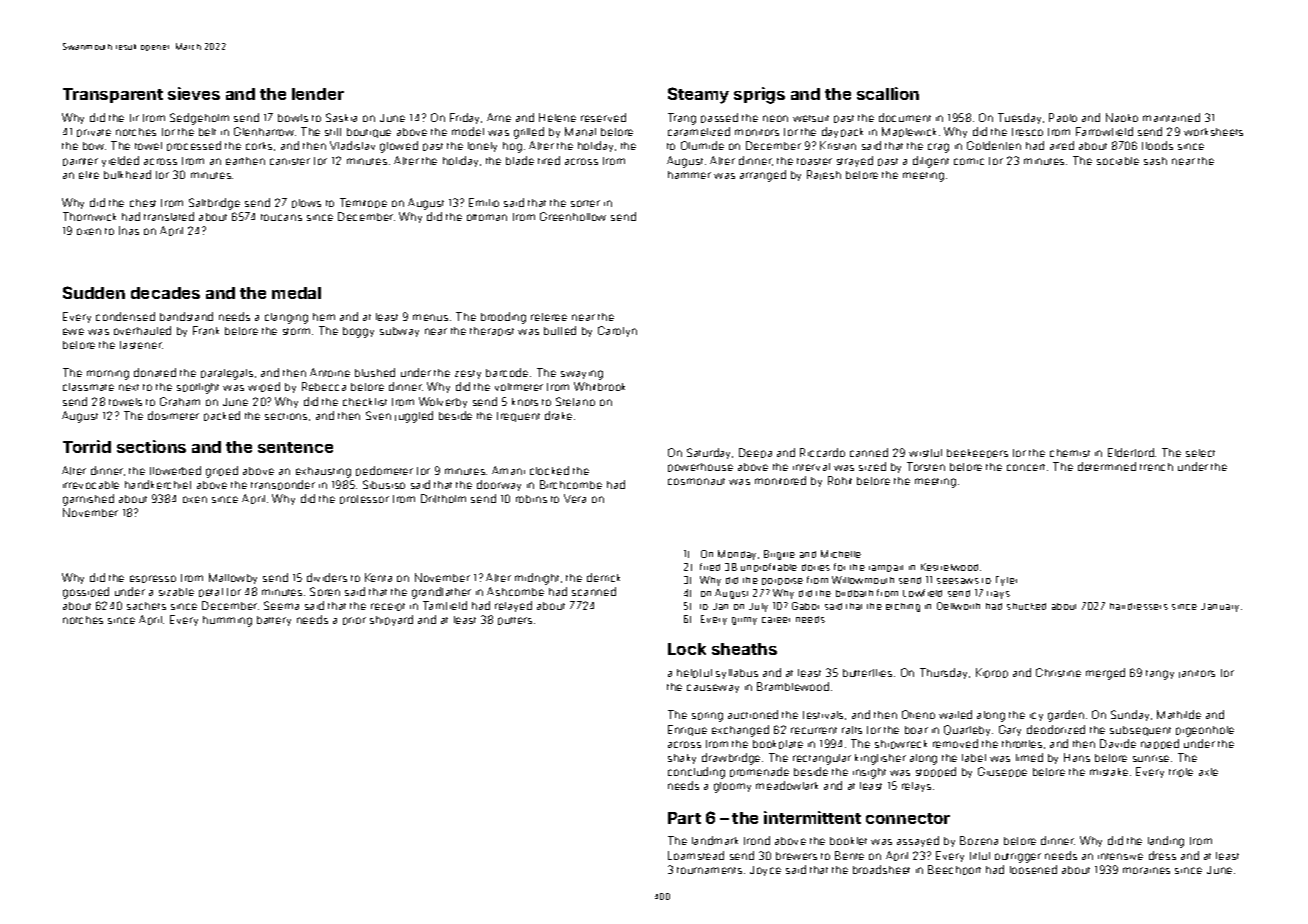 Image resolution: width=1308 pixels, height=924 pixels. What do you see at coordinates (1070, 453) in the screenshot?
I see `chemist` at bounding box center [1070, 453].
